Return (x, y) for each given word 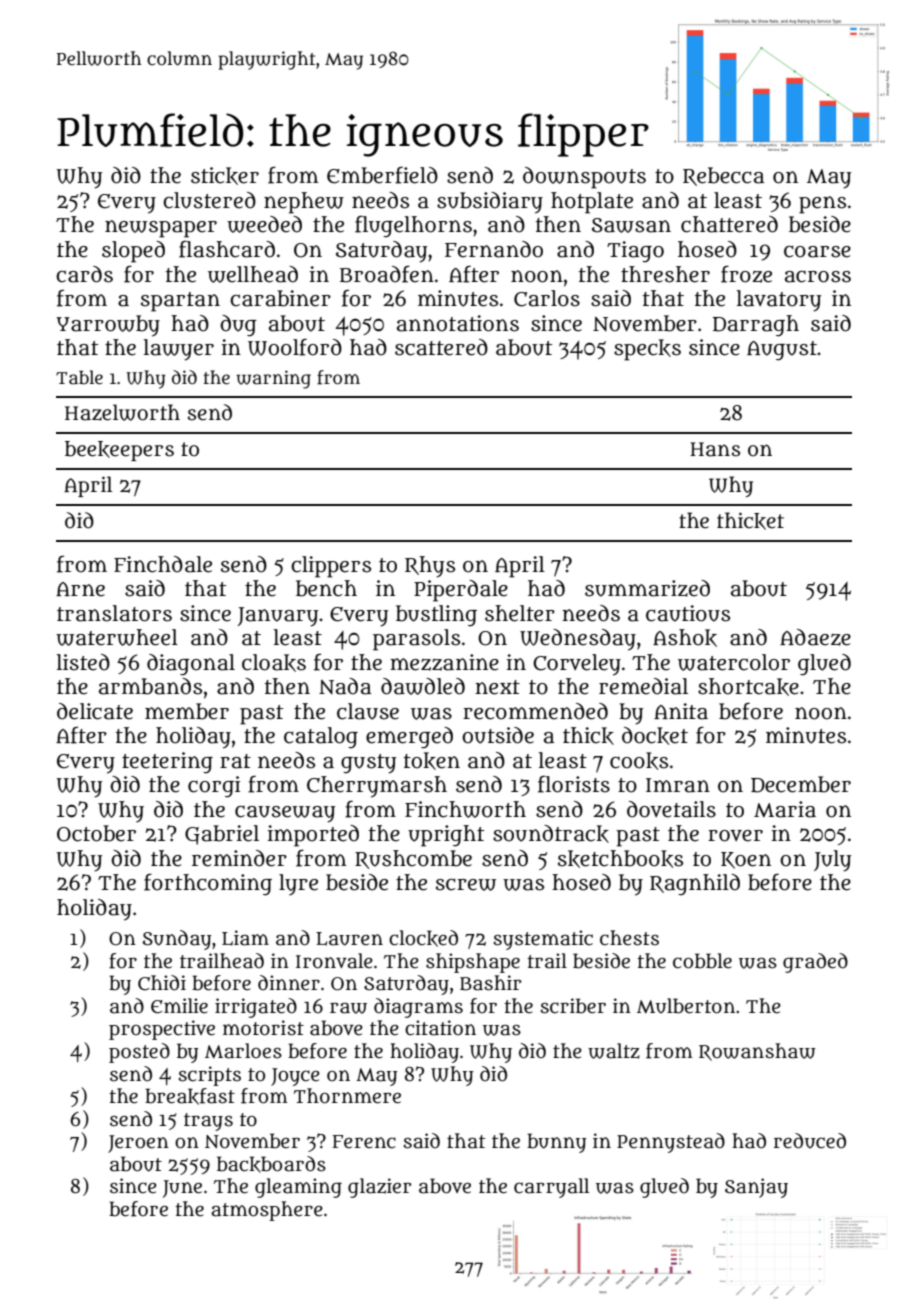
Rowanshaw (757, 1052)
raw (348, 1008)
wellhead (253, 274)
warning (273, 379)
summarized (647, 588)
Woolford (295, 347)
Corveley (577, 665)
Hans (715, 449)
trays (208, 1122)
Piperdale (461, 591)
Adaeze (815, 637)
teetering (167, 762)
